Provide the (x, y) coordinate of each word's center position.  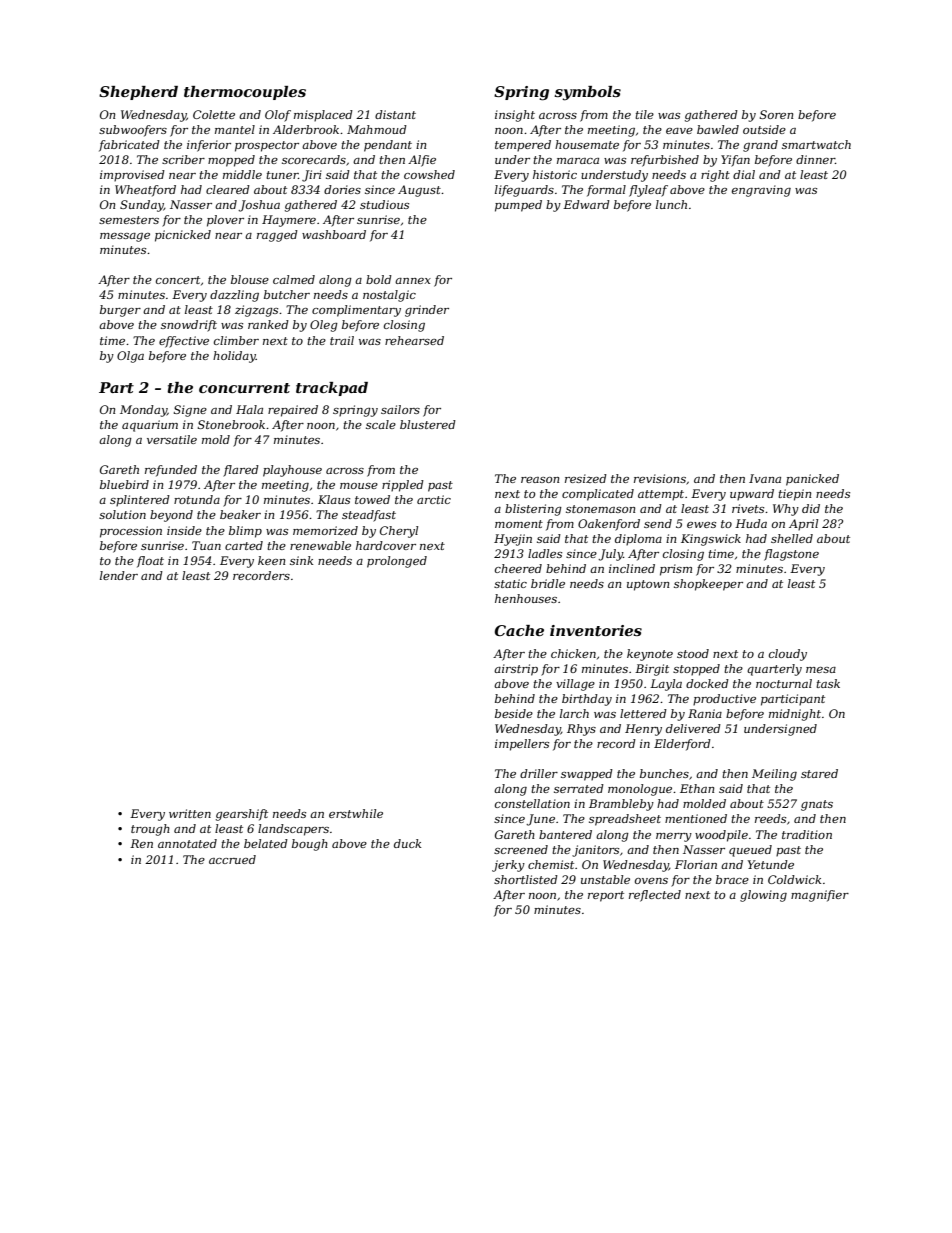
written (190, 813)
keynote (650, 655)
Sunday (142, 206)
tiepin (794, 495)
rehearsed (414, 340)
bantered (565, 834)
